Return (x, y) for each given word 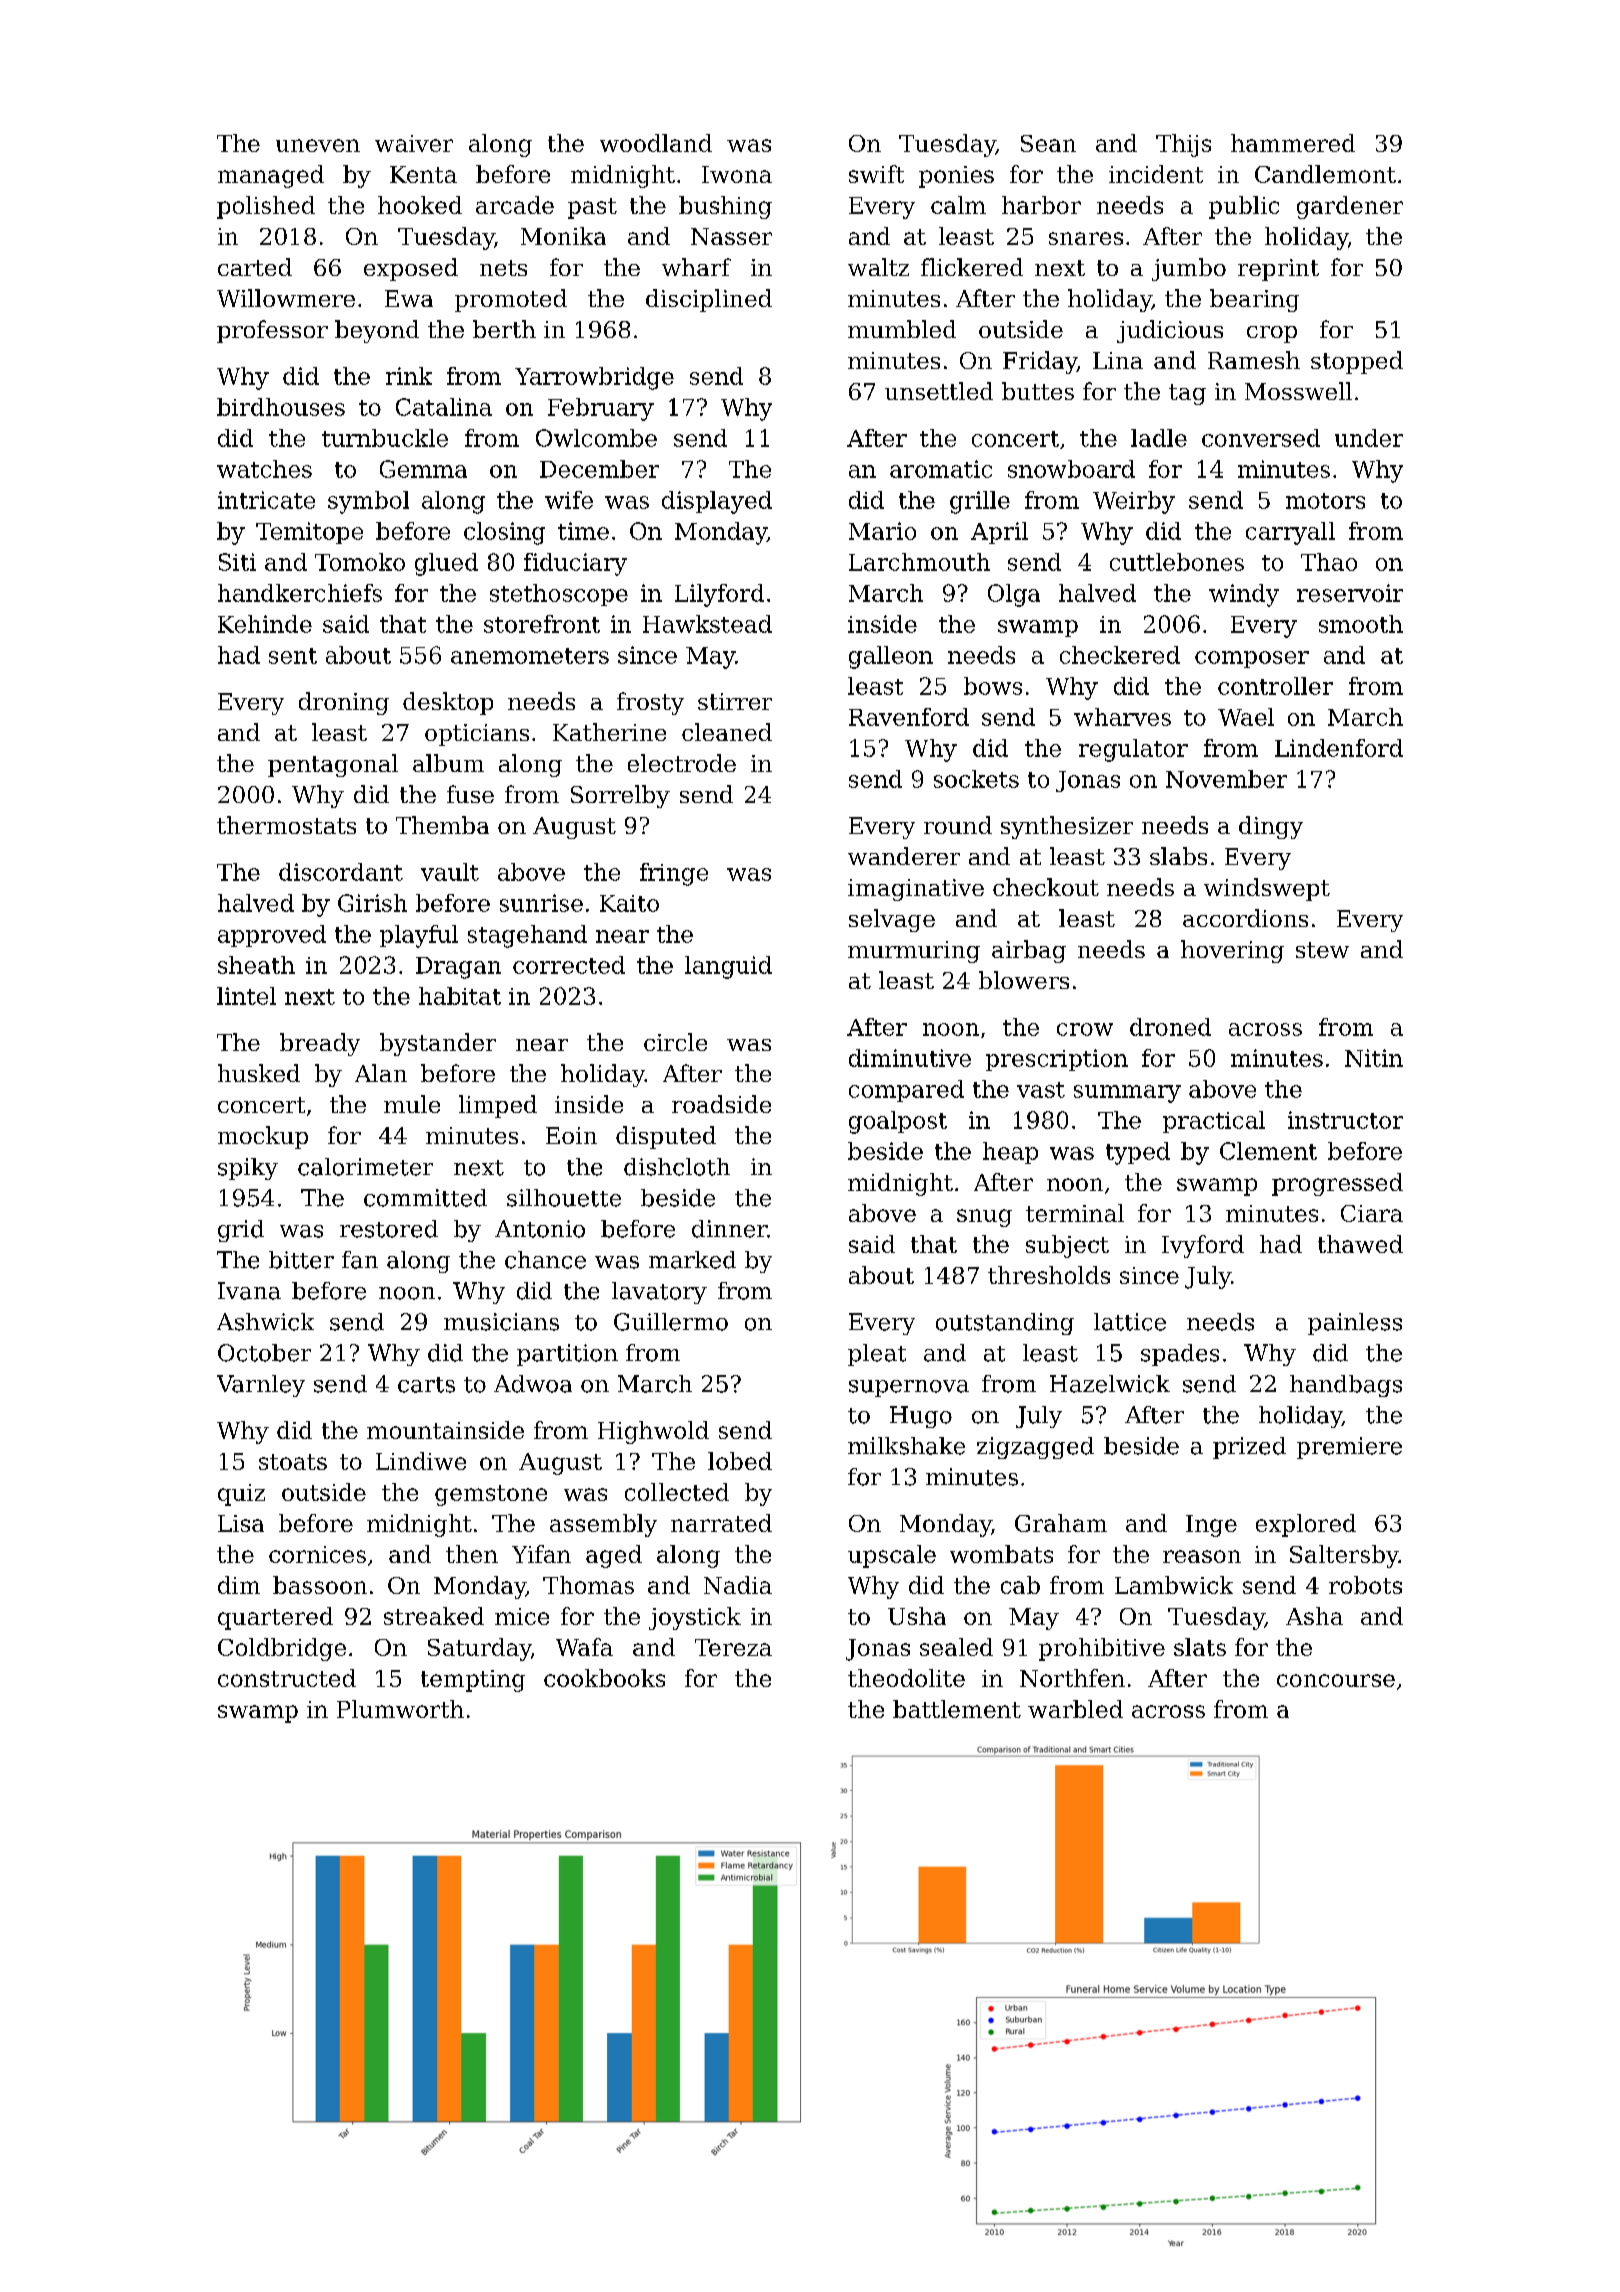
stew (1322, 950)
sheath (256, 965)
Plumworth (400, 1709)
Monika (563, 236)
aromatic (941, 469)
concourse (1336, 1680)
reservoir (1350, 593)
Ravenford (909, 717)
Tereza (733, 1647)
